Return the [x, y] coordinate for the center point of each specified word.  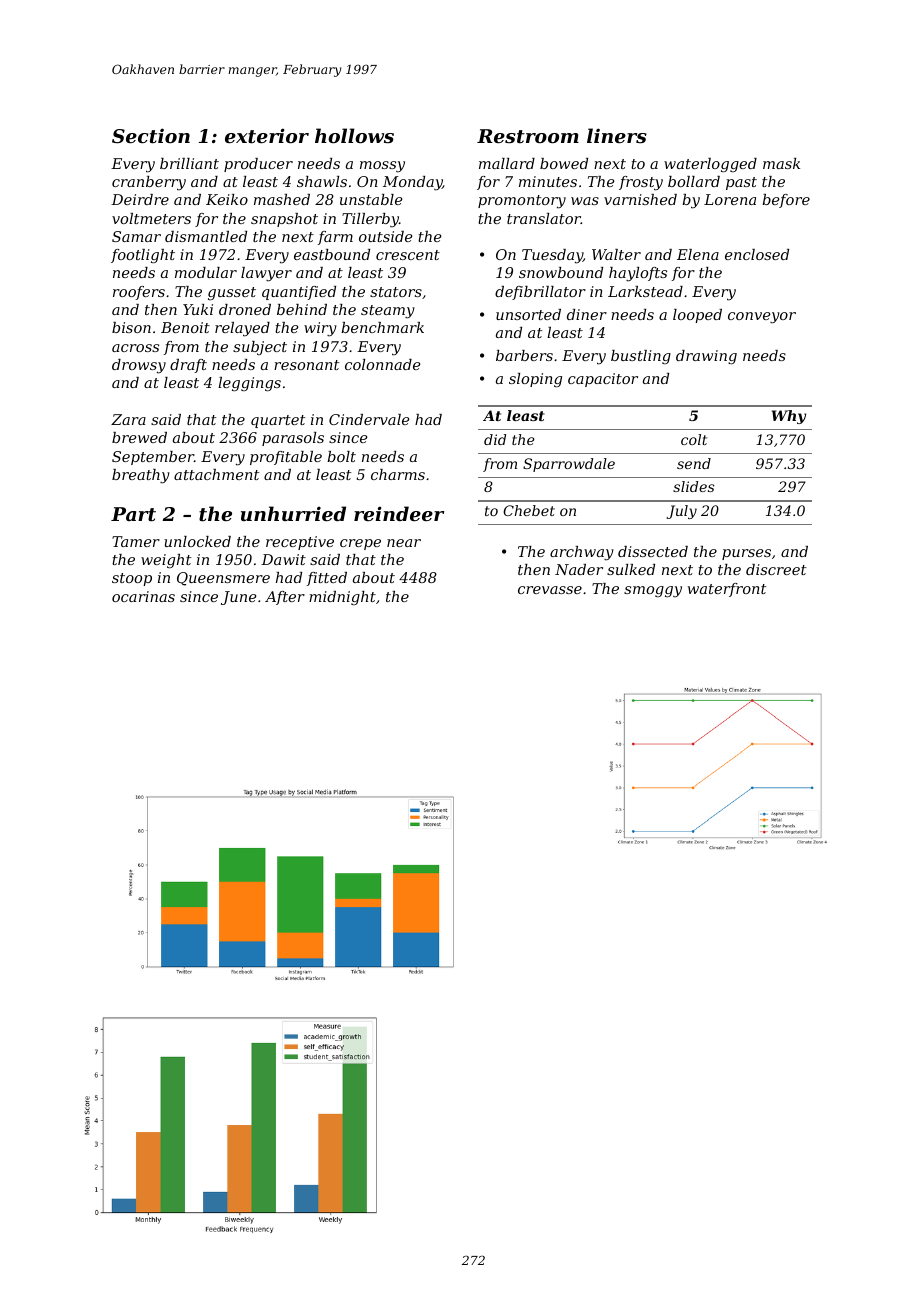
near [404, 543]
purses [746, 554]
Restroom [528, 136]
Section [151, 136]
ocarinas [143, 596]
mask [781, 163]
